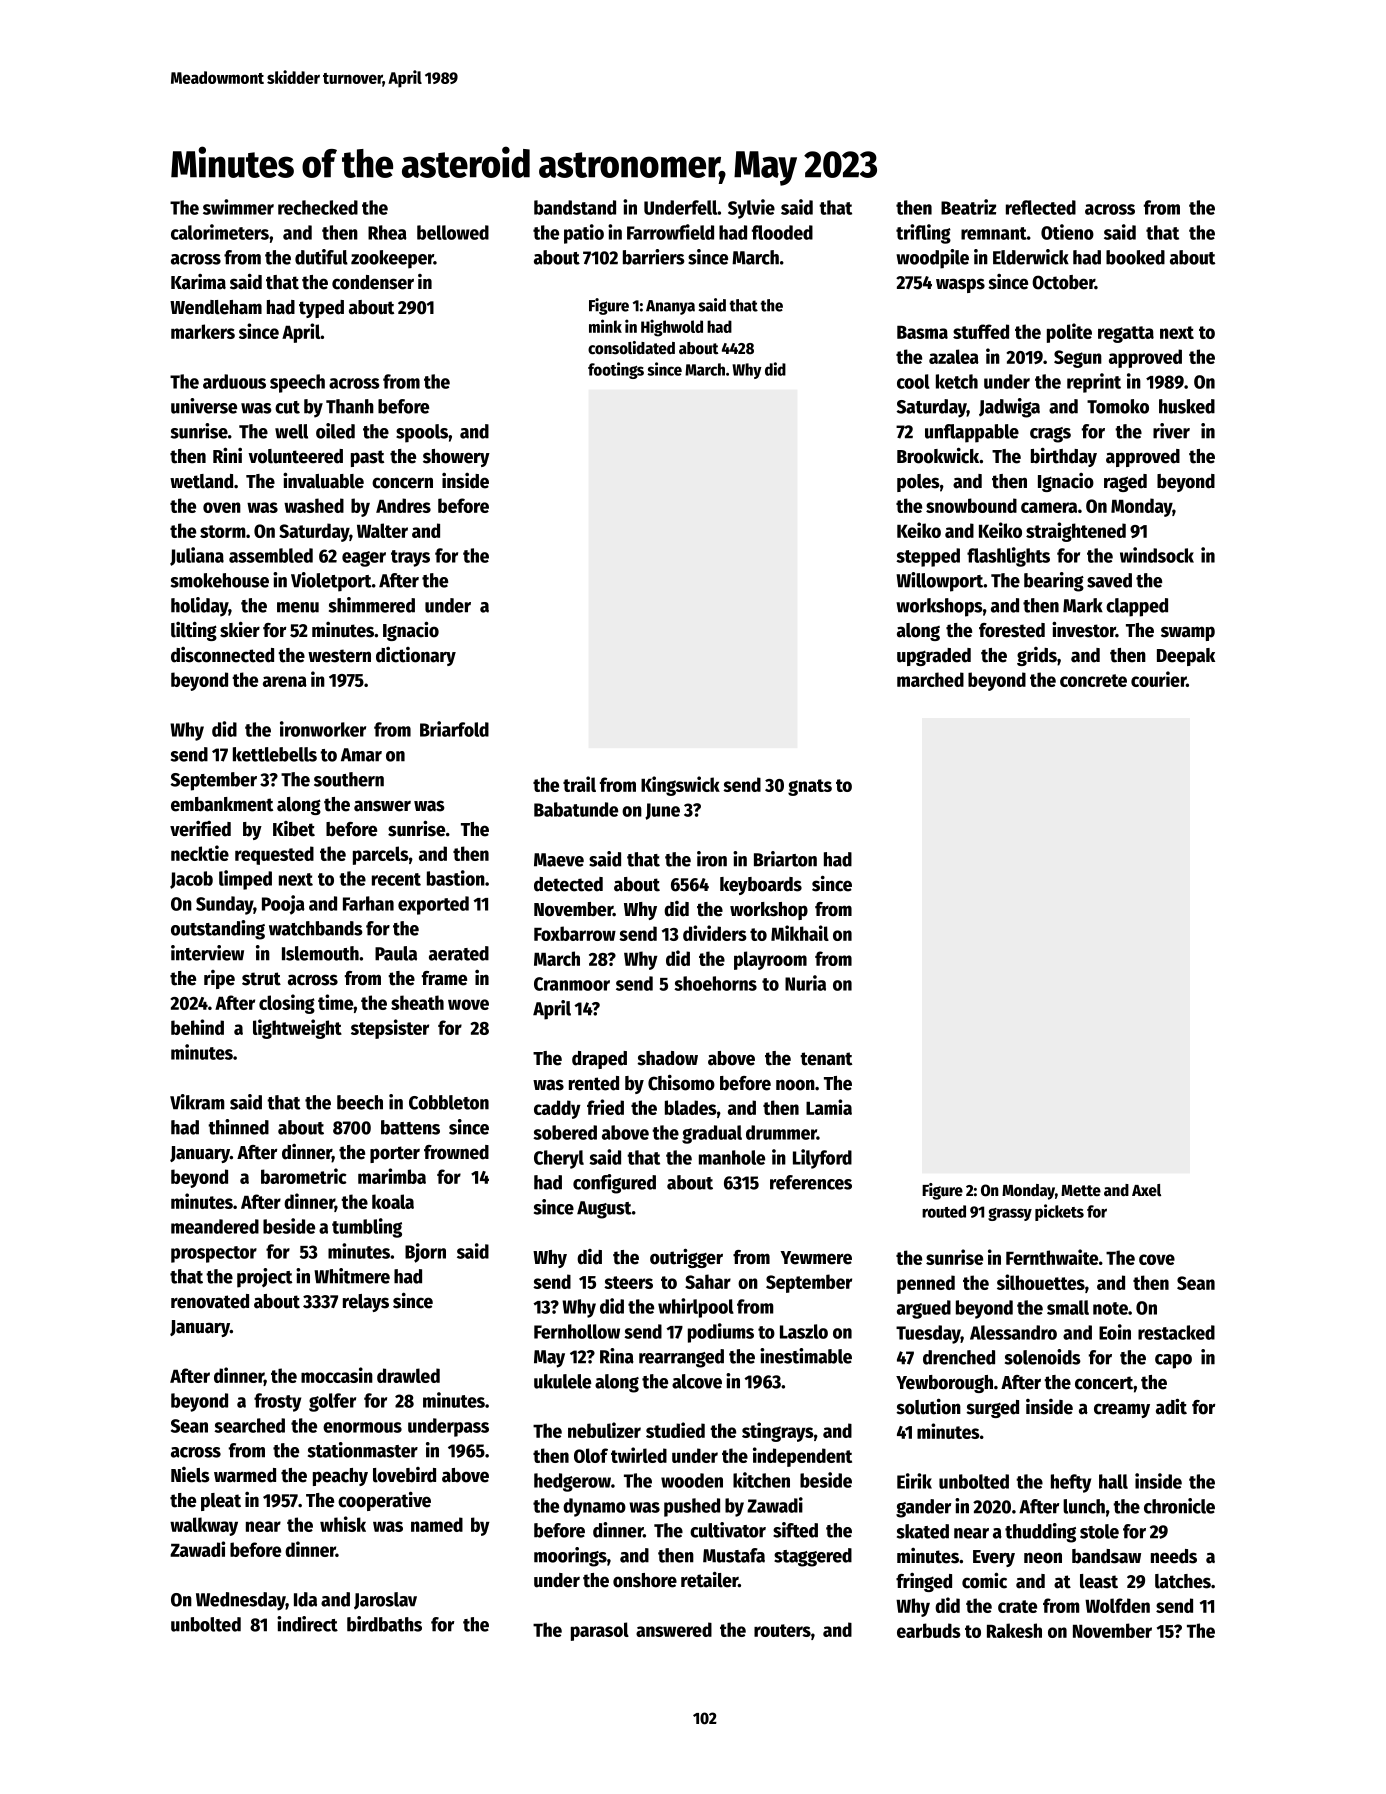 This image has width=1386, height=1794. Describe the element at coordinates (804, 1331) in the image. I see `Laszlo` at that location.
